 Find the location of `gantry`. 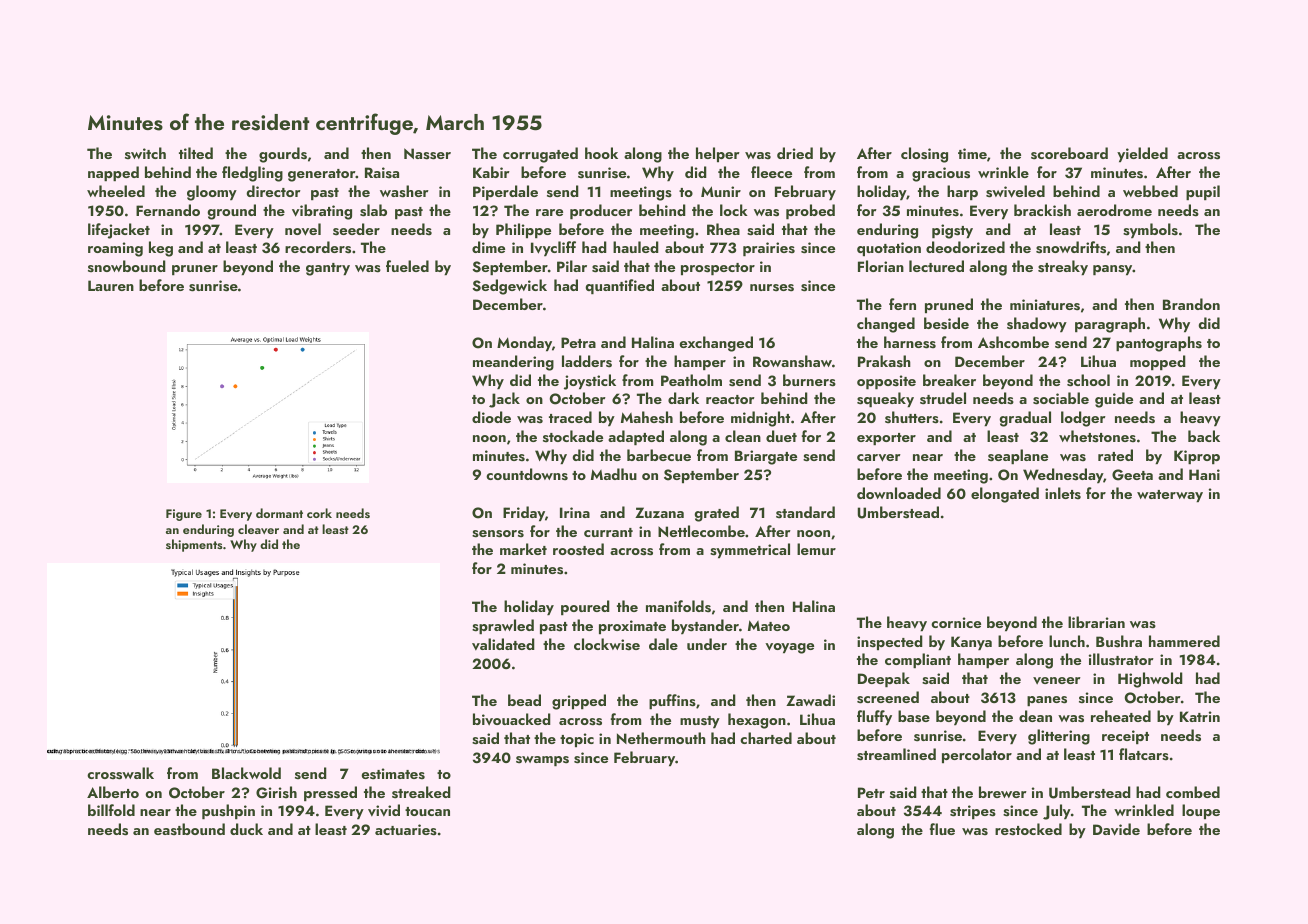

gantry is located at coordinates (328, 269).
